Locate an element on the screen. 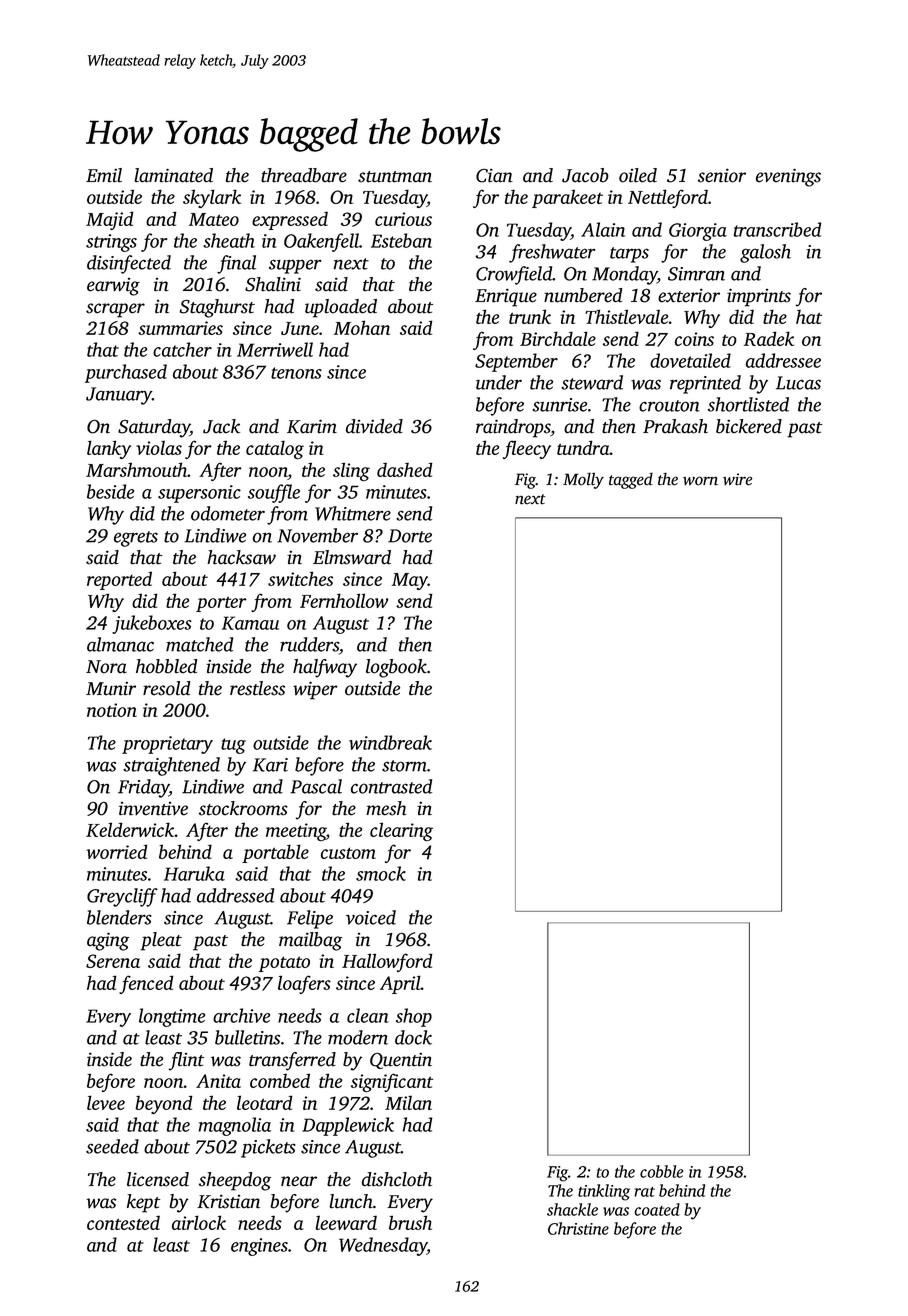  Jack is located at coordinates (221, 426).
